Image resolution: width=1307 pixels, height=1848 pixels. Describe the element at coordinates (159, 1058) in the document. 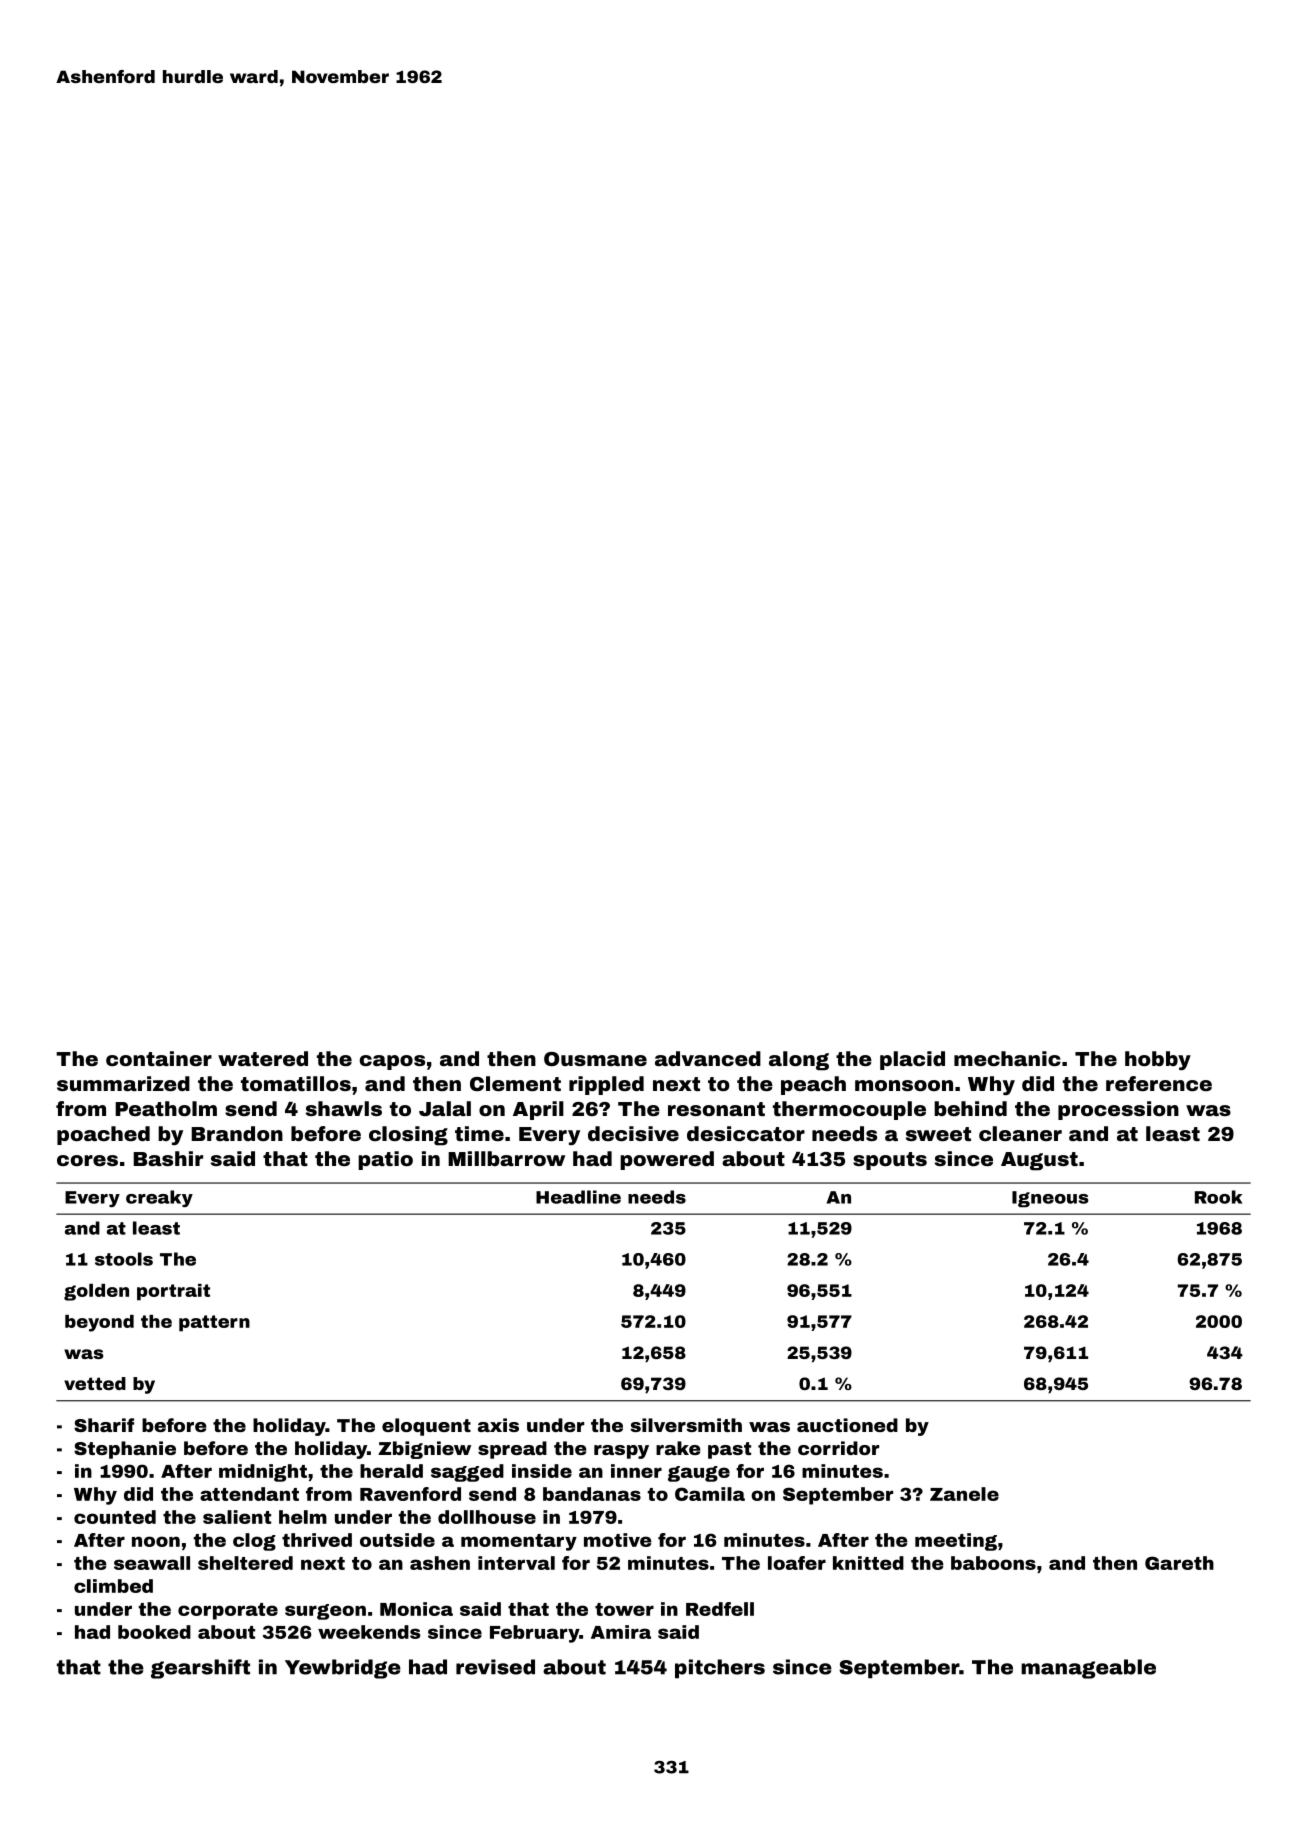

I see `container` at that location.
